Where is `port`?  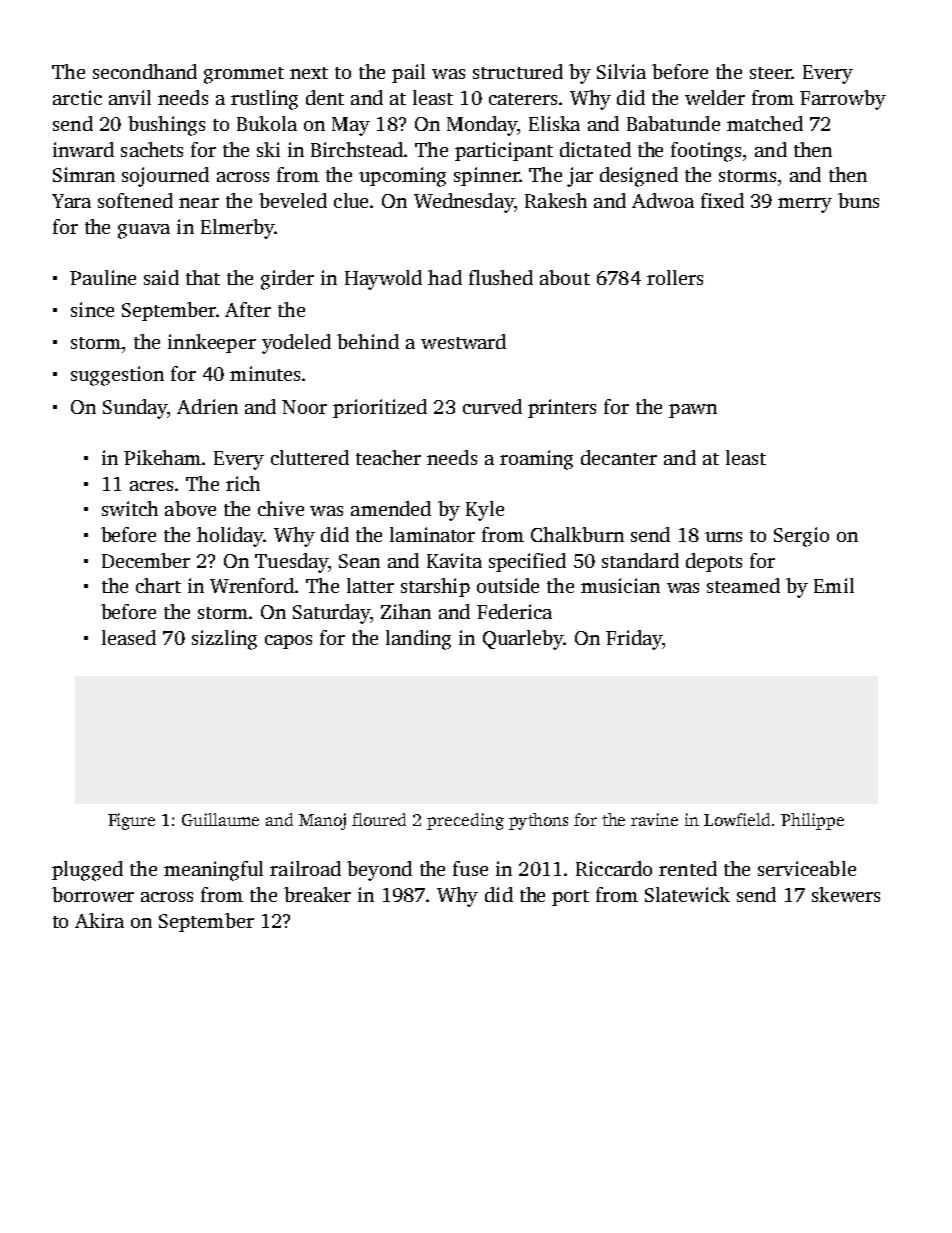 port is located at coordinates (570, 898).
